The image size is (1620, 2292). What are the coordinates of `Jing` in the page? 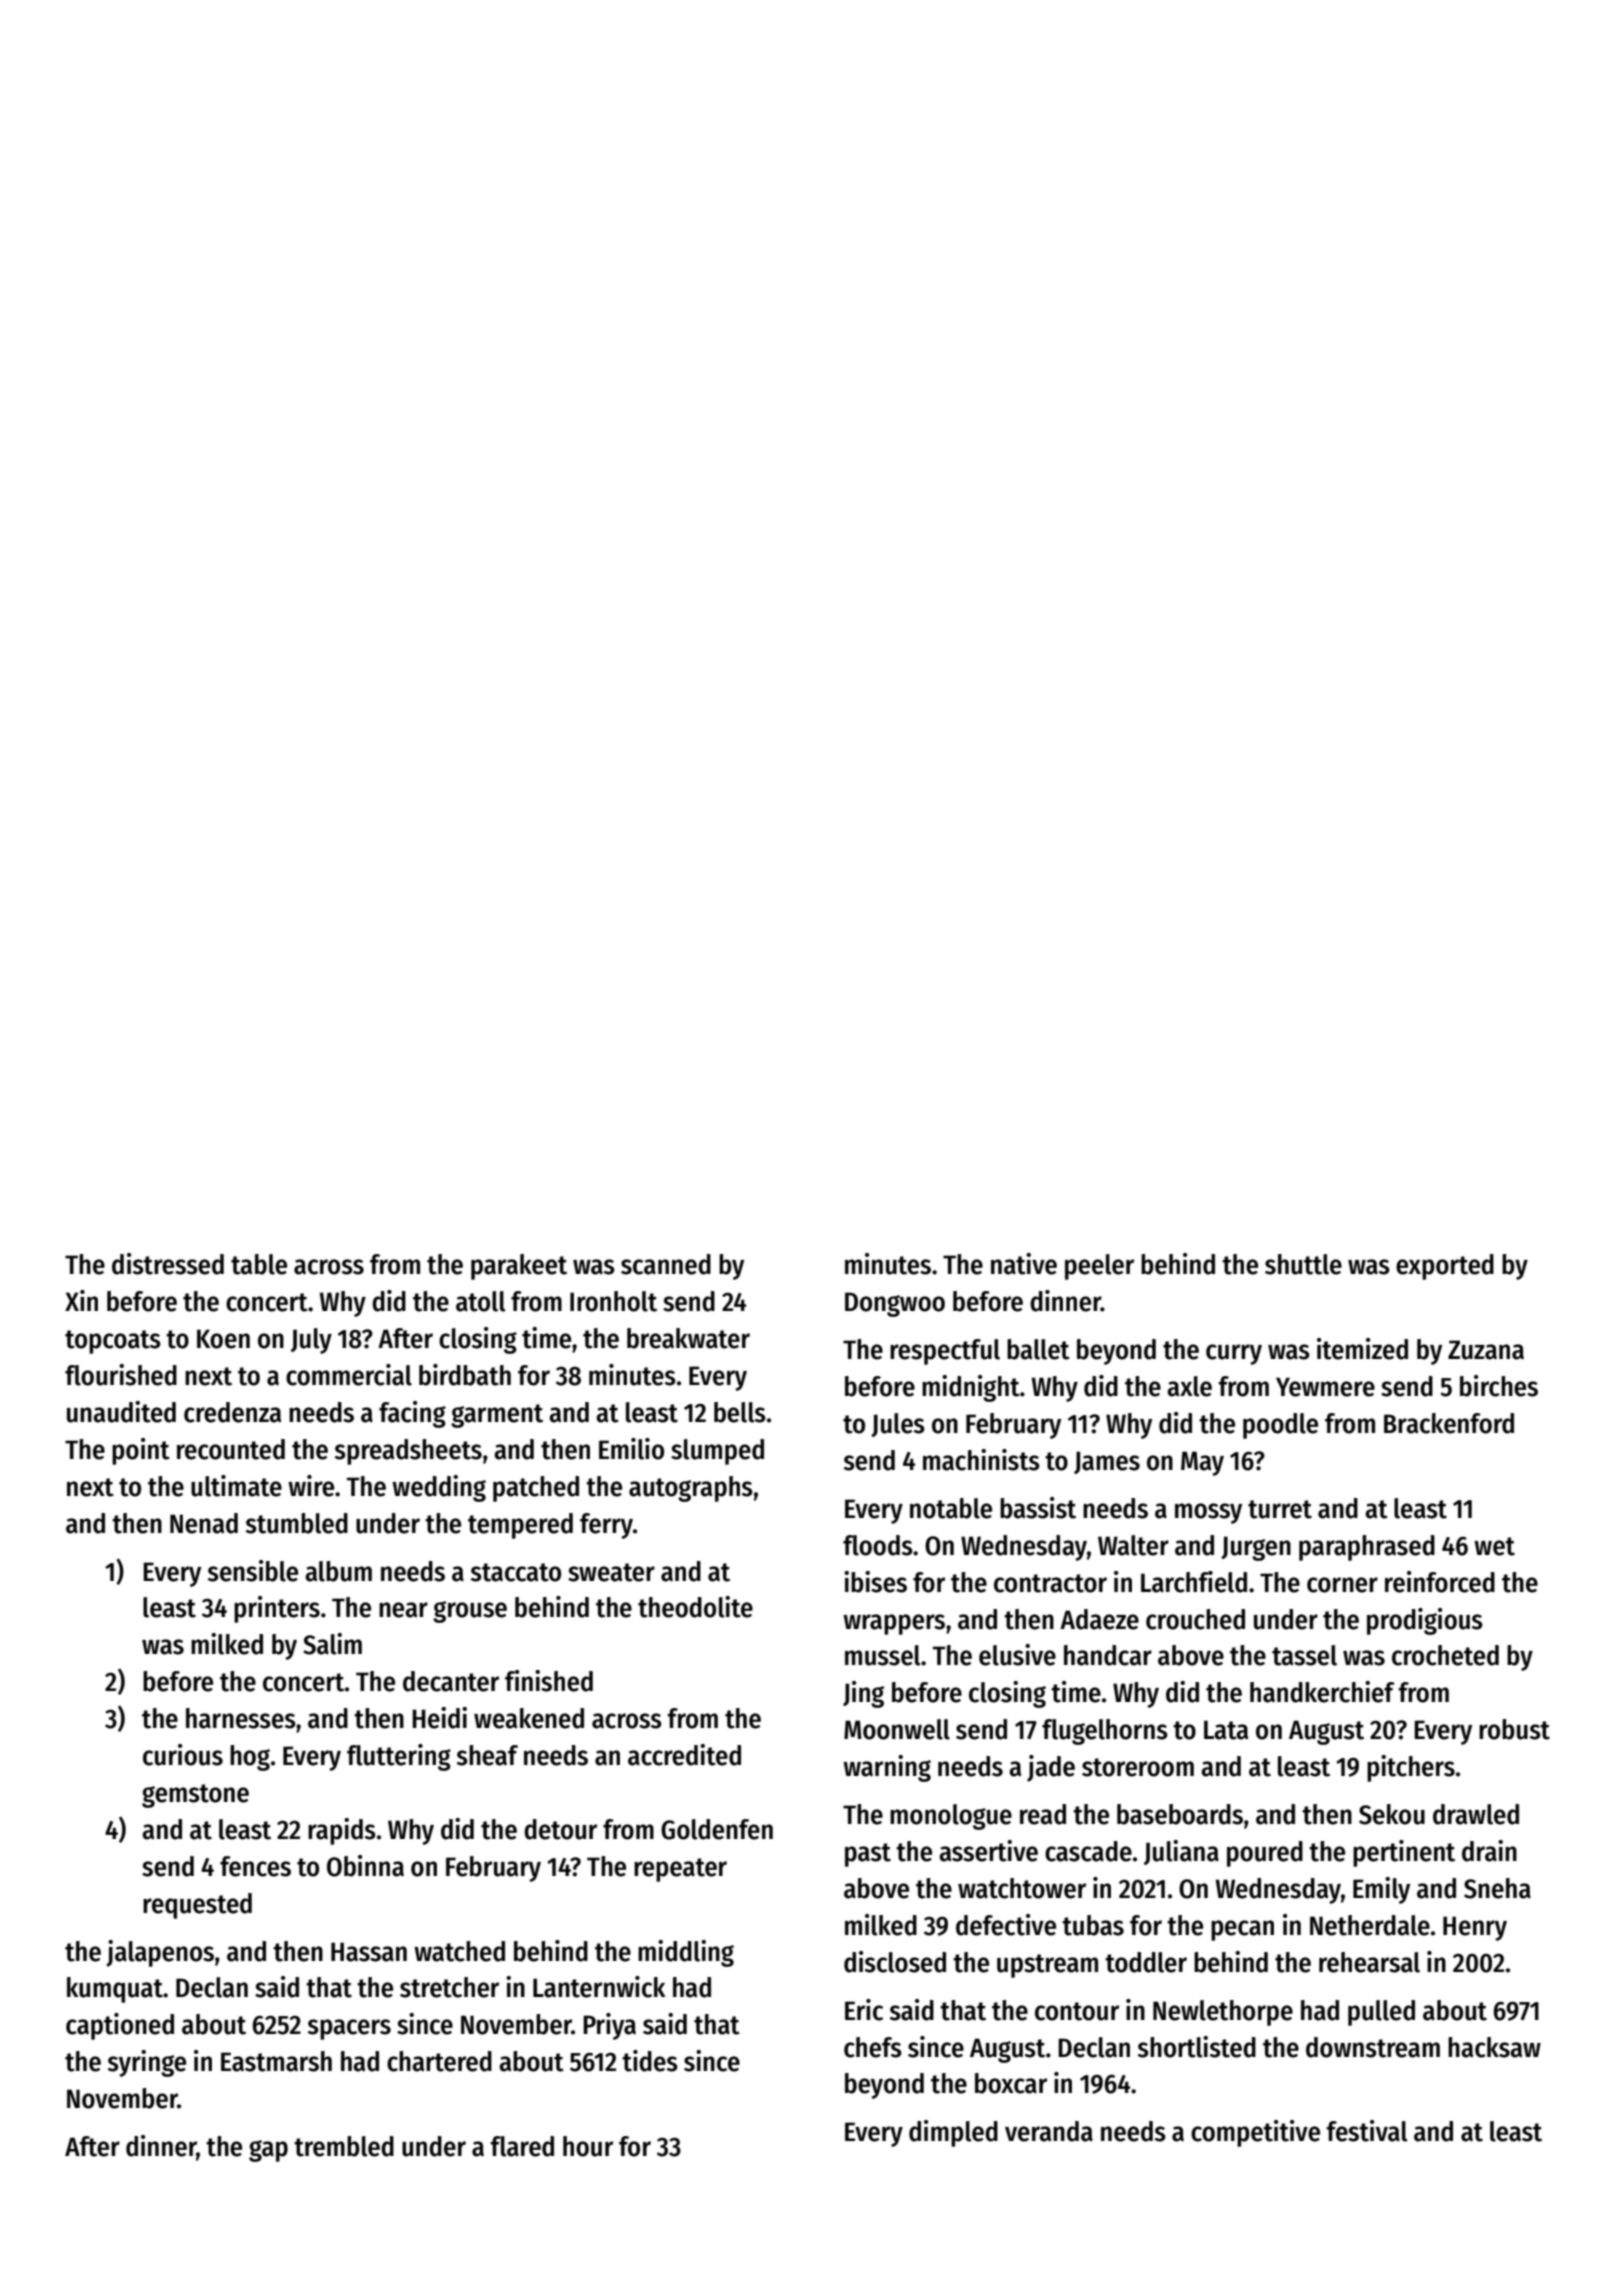 It's located at (863, 1694).
